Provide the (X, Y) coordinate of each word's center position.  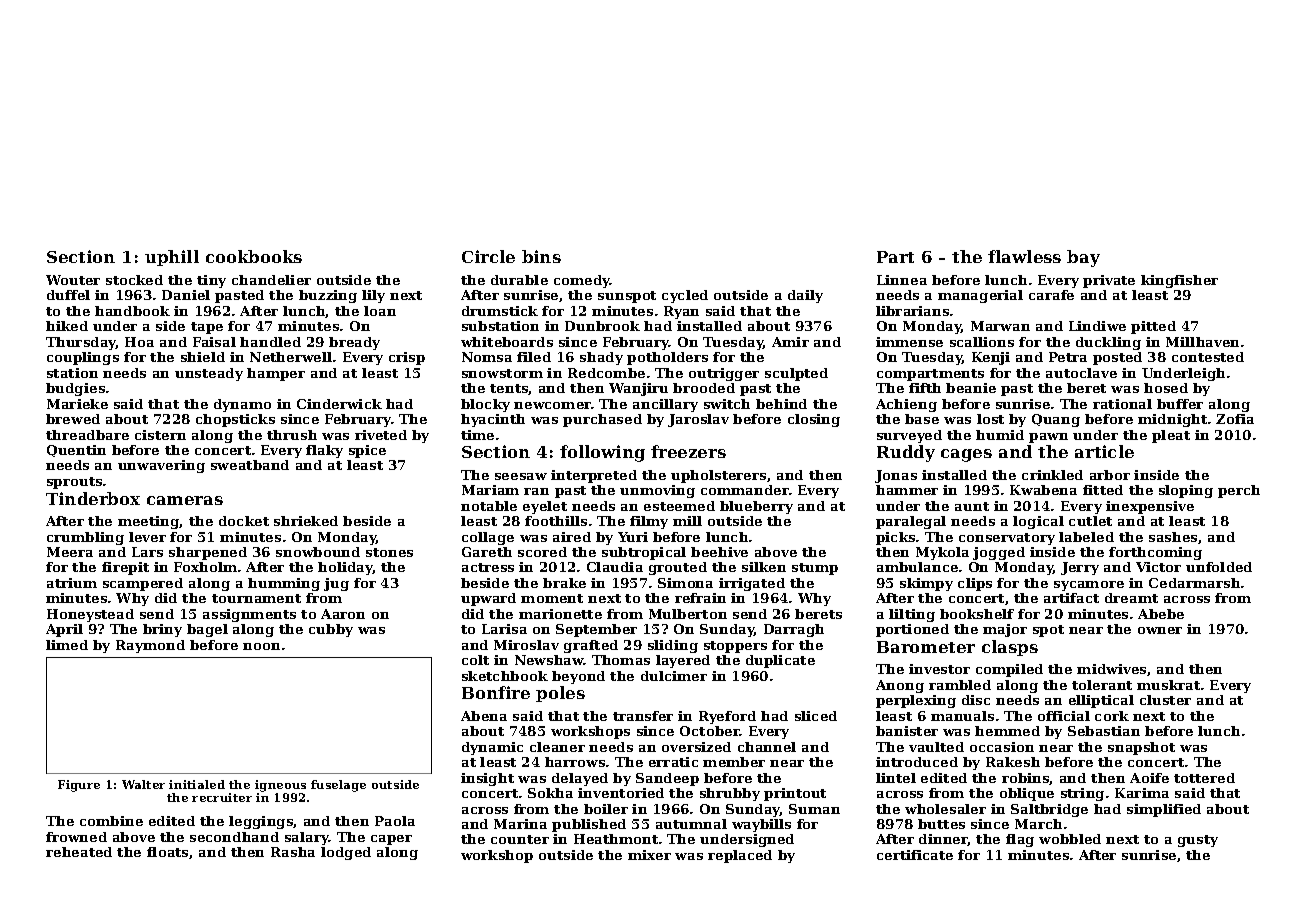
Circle (488, 256)
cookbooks (254, 256)
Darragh (794, 630)
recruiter (222, 797)
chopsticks (235, 420)
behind (781, 404)
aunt (972, 506)
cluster (1165, 700)
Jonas (896, 476)
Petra (1068, 357)
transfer (643, 716)
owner (1160, 630)
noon (261, 646)
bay (1083, 258)
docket (244, 521)
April (64, 630)
